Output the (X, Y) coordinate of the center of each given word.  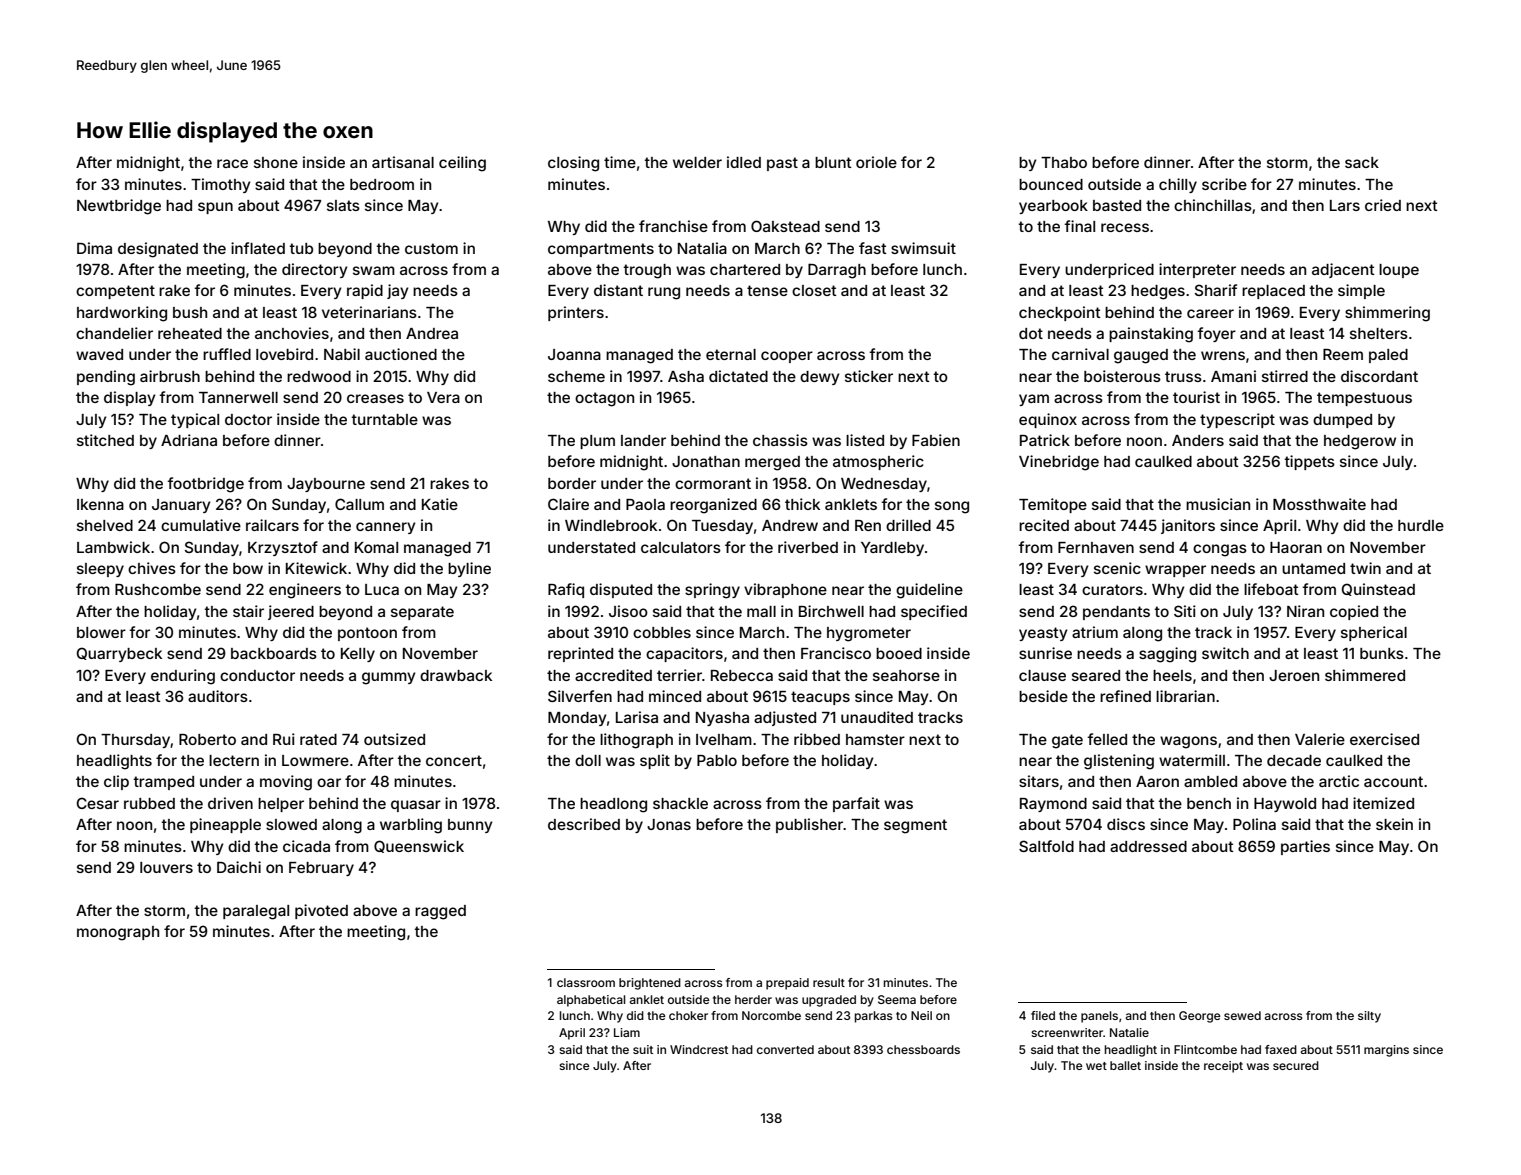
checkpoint (1060, 313)
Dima (94, 248)
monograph (118, 933)
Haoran (1296, 547)
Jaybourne (326, 485)
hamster (875, 739)
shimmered (1365, 675)
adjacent (1343, 270)
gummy (388, 678)
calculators (681, 547)
